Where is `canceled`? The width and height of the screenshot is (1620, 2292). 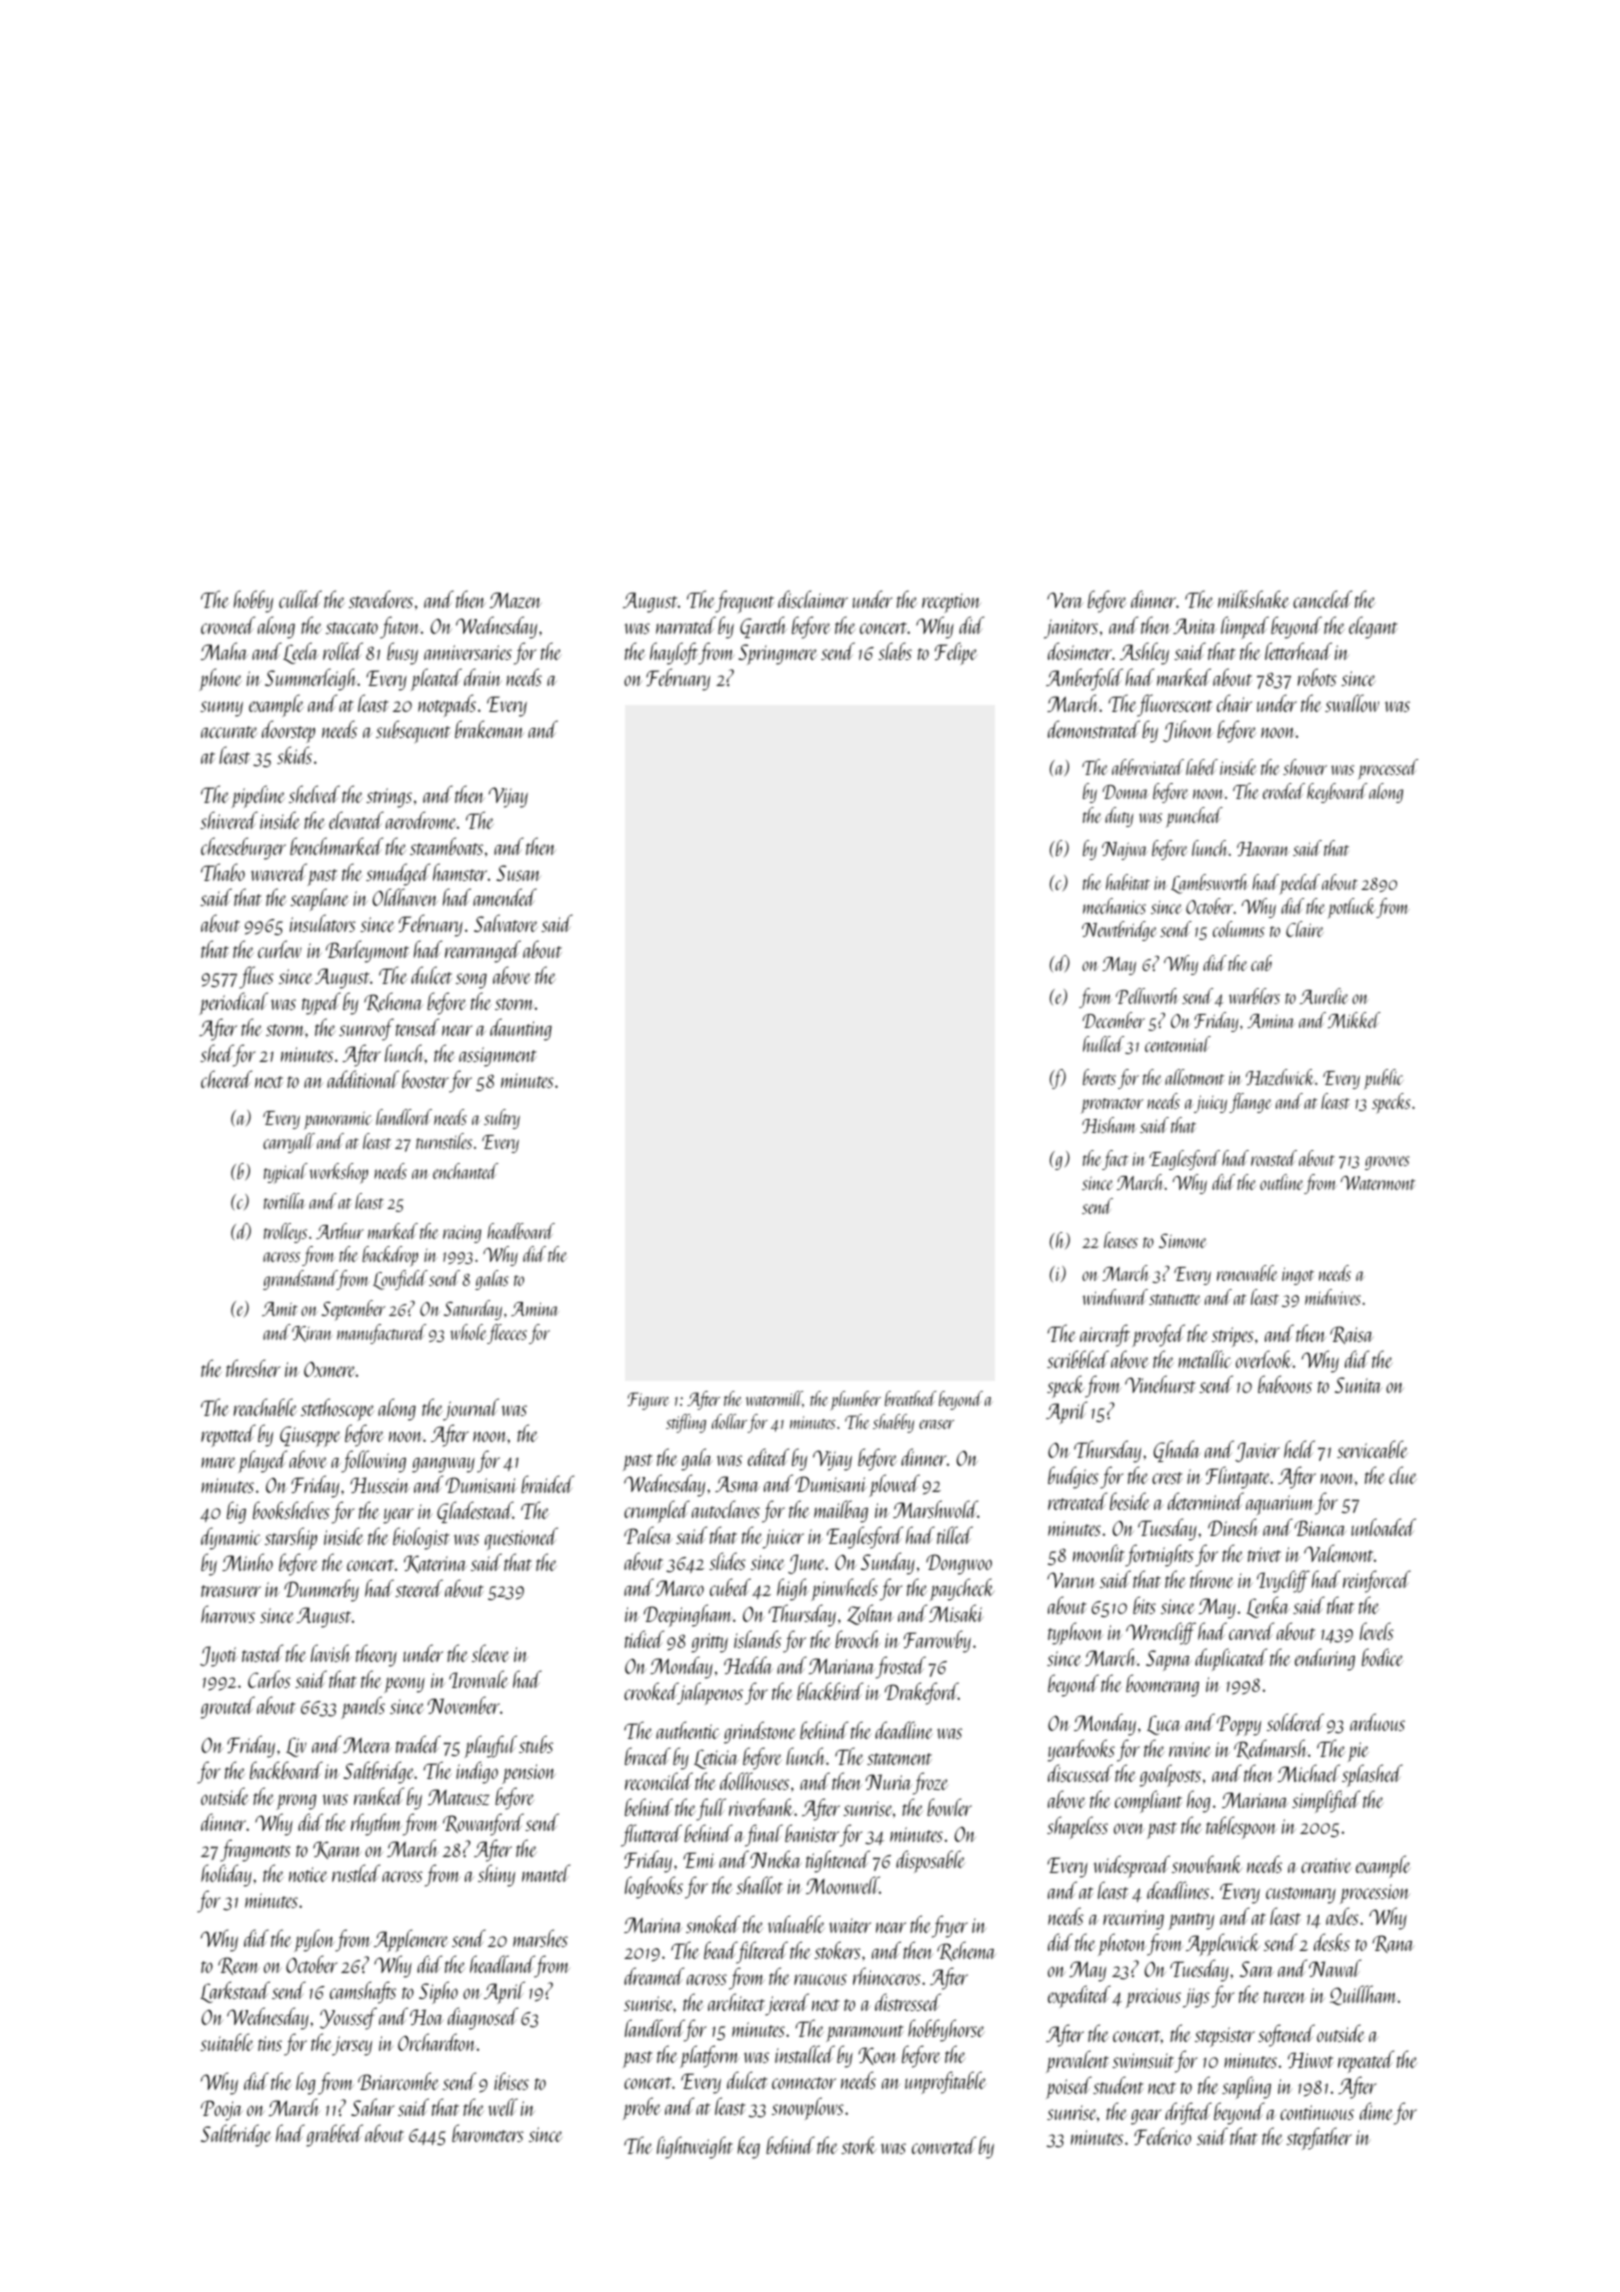 canceled is located at coordinates (1322, 599).
